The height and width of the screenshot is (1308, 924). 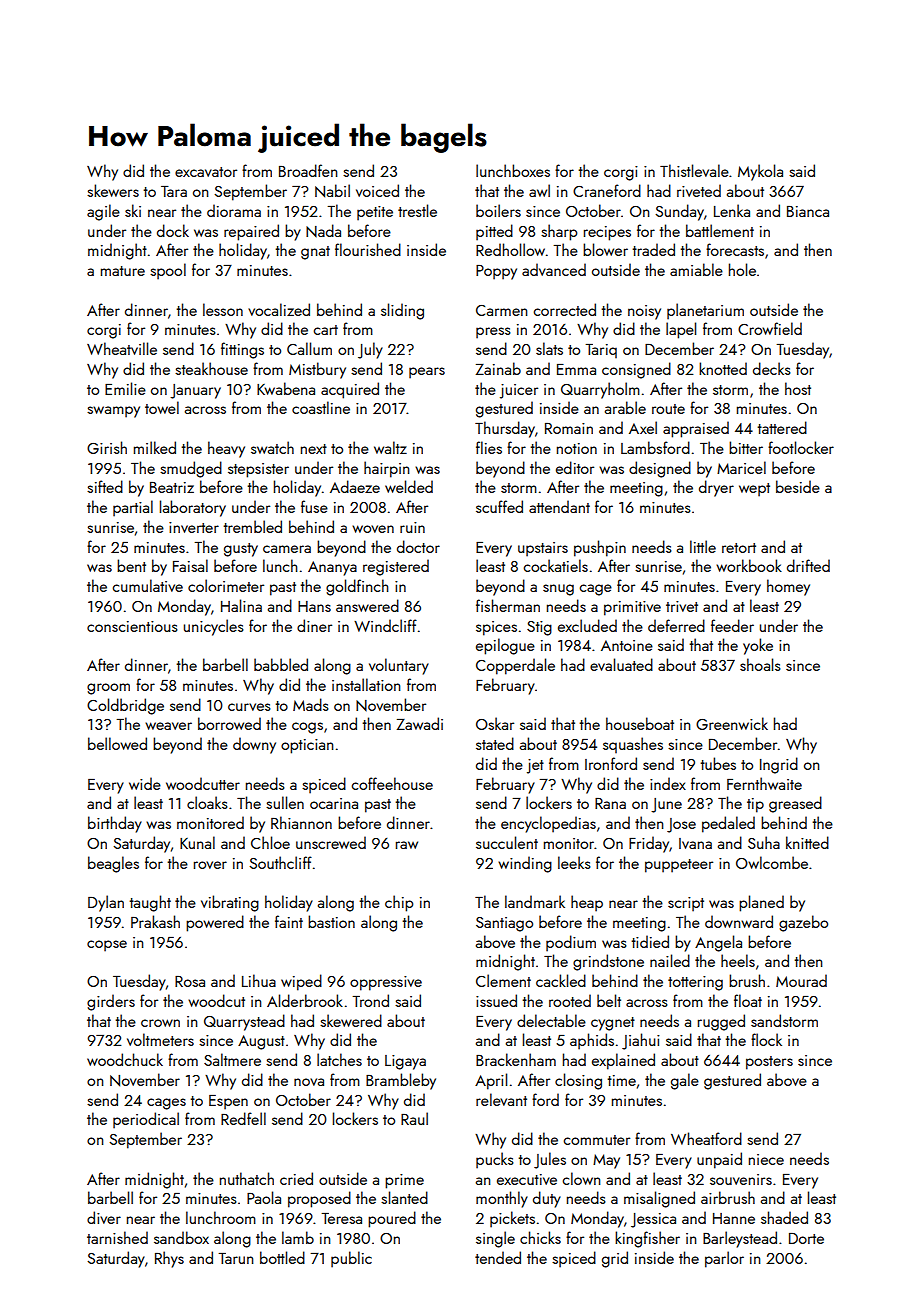 I want to click on sifted, so click(x=105, y=486).
